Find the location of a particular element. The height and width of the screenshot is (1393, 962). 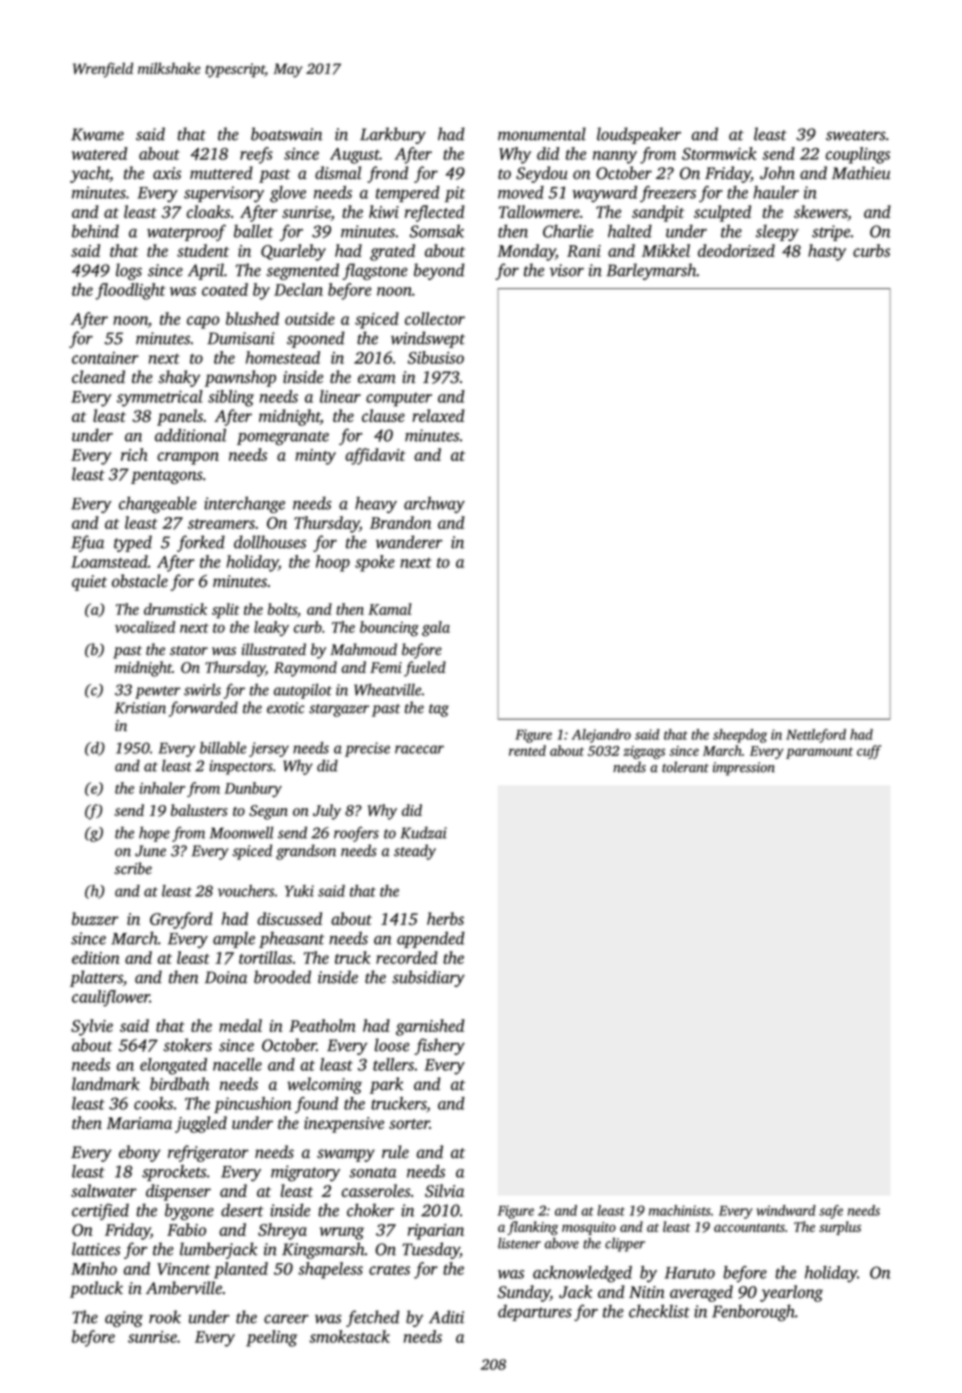

Mariama is located at coordinates (139, 1123).
